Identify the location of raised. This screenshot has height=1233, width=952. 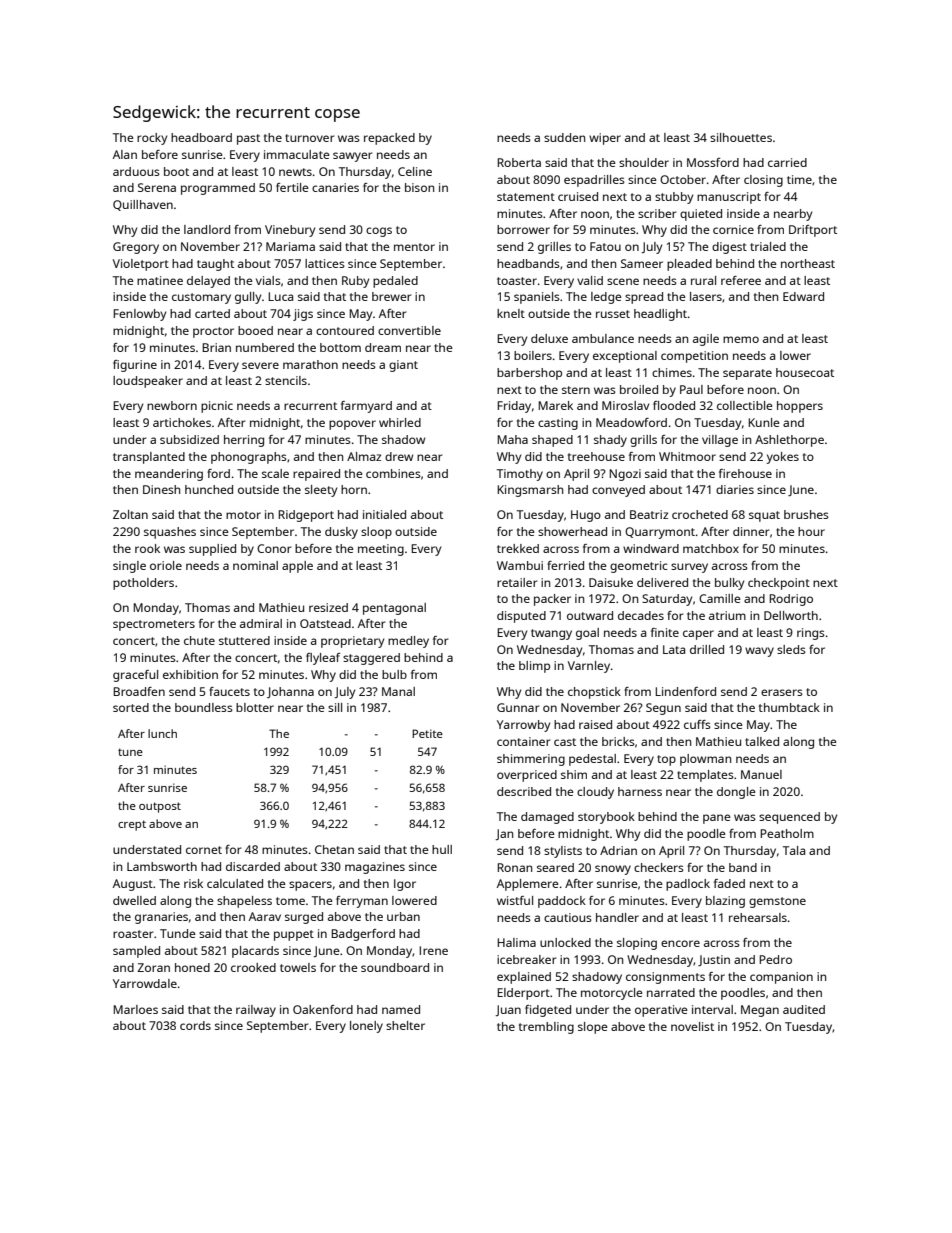
(595, 724).
